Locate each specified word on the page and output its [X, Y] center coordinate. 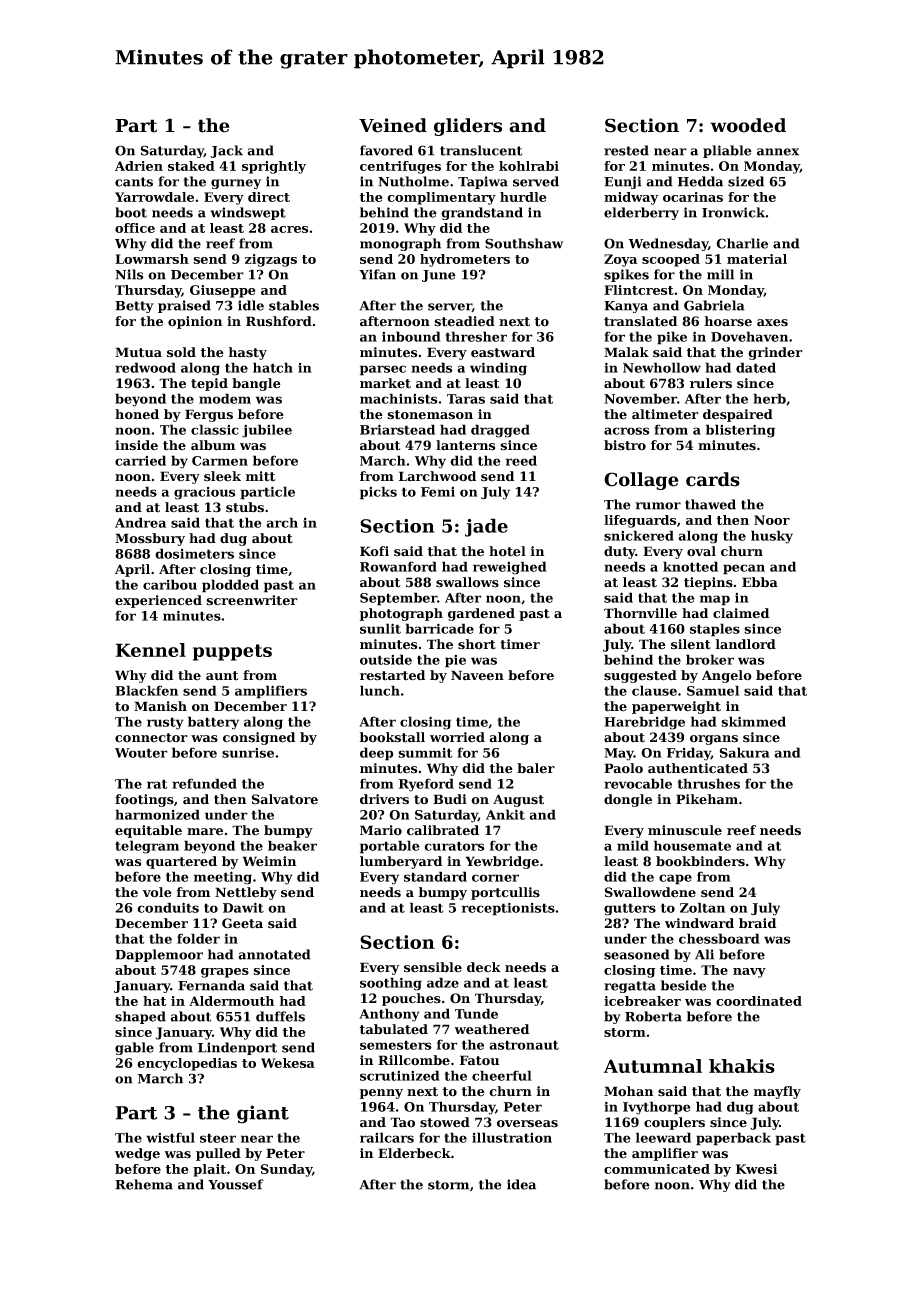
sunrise [248, 753]
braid [757, 923]
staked [191, 166]
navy [749, 973]
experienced [158, 601]
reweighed [510, 568]
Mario [381, 830]
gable [134, 1048]
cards [713, 479]
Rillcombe [414, 1060]
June [439, 276]
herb [769, 398]
